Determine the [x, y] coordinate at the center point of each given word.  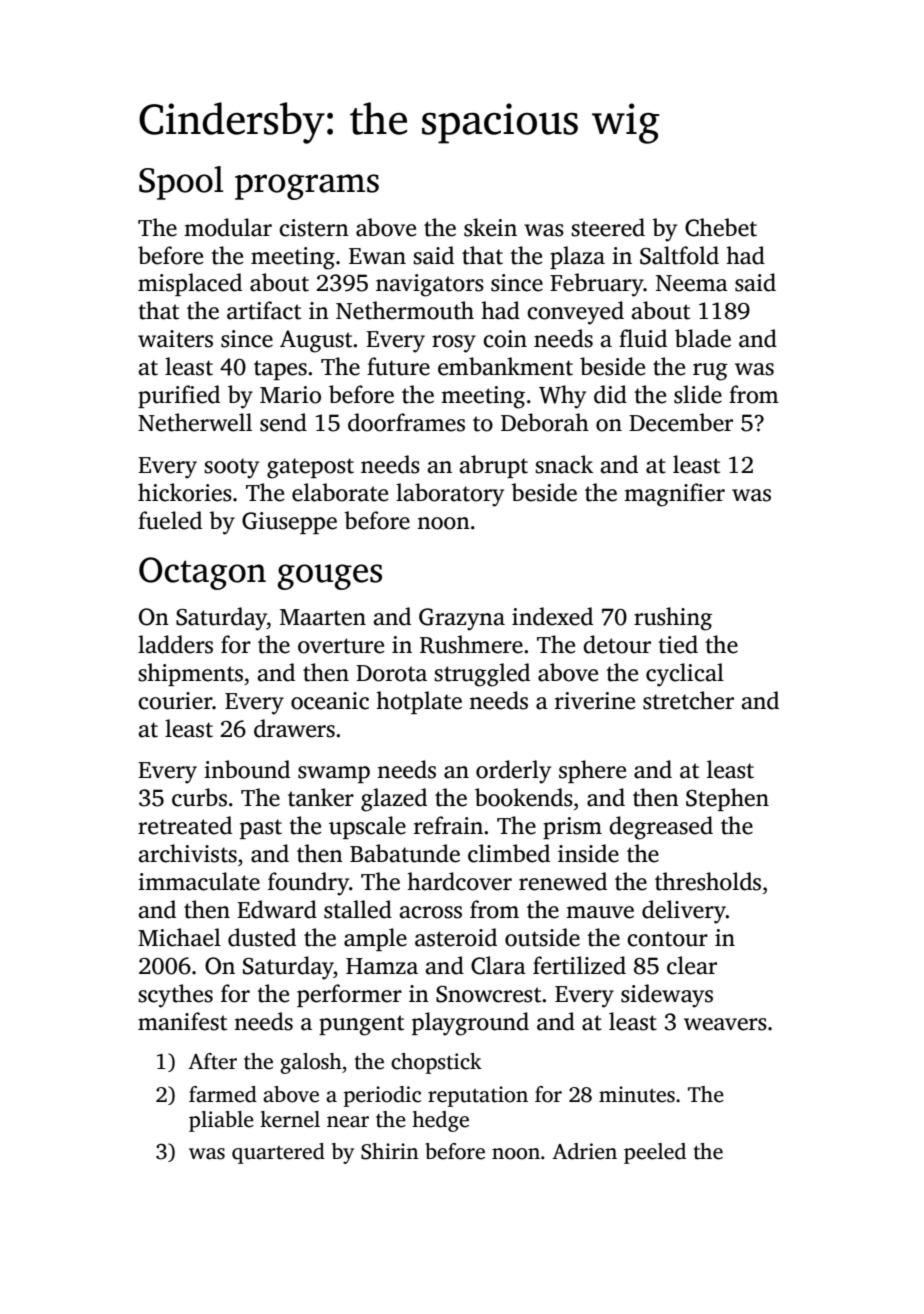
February [597, 285]
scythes [175, 996]
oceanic [330, 701]
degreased [661, 828]
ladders [175, 644]
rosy [454, 344]
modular [228, 227]
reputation [478, 1096]
